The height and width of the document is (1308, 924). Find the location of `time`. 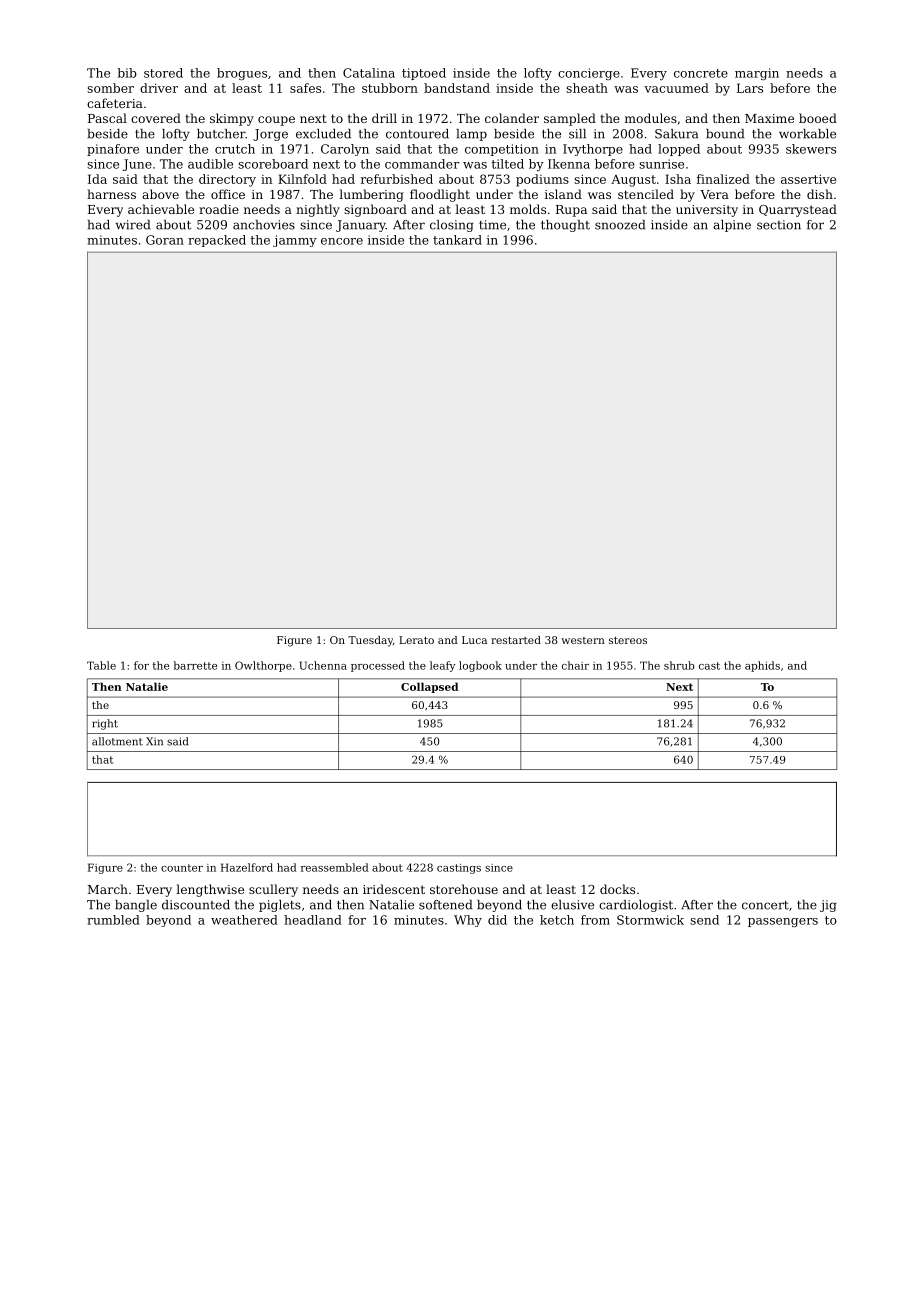

time is located at coordinates (492, 225).
